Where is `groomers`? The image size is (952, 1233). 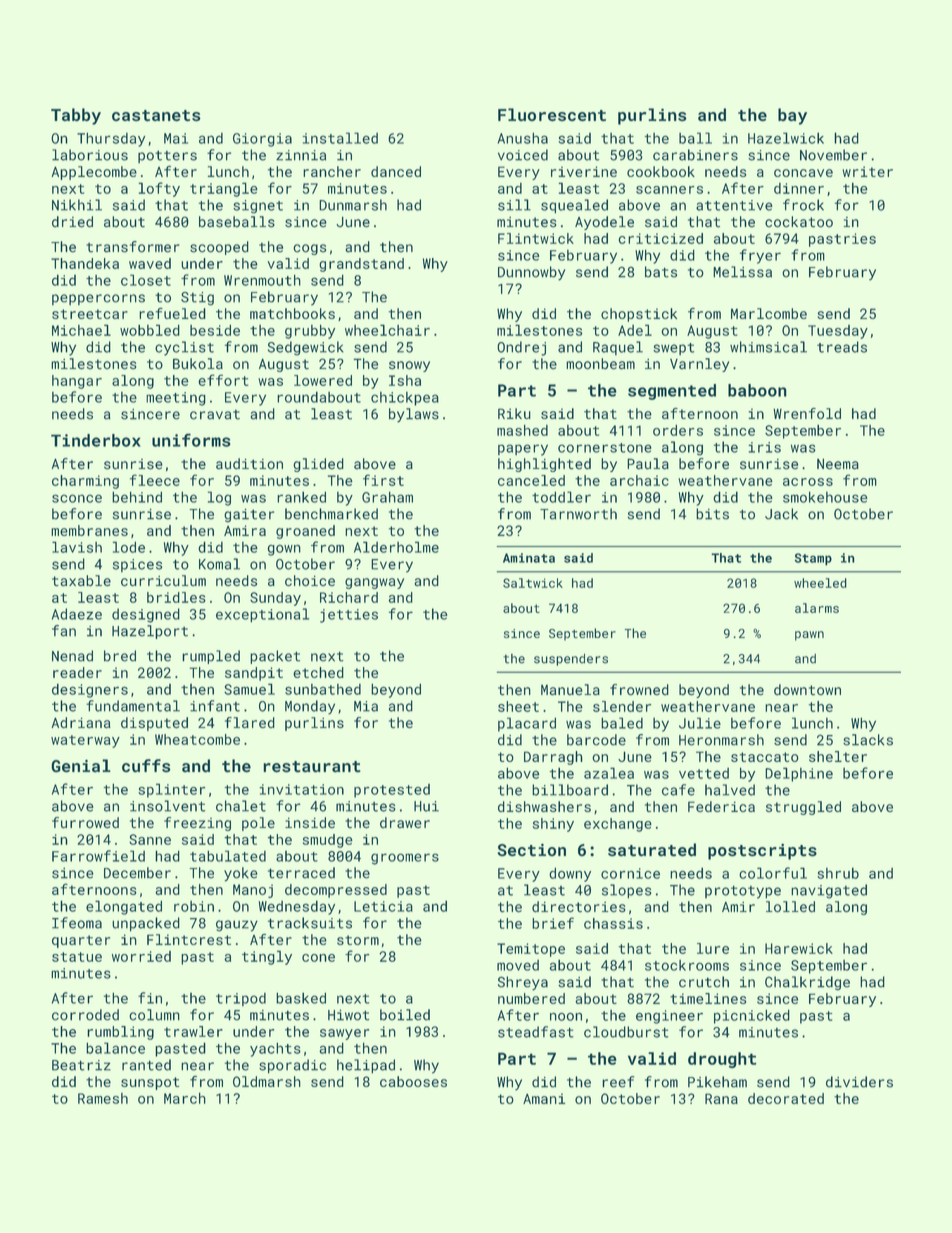 groomers is located at coordinates (405, 859).
